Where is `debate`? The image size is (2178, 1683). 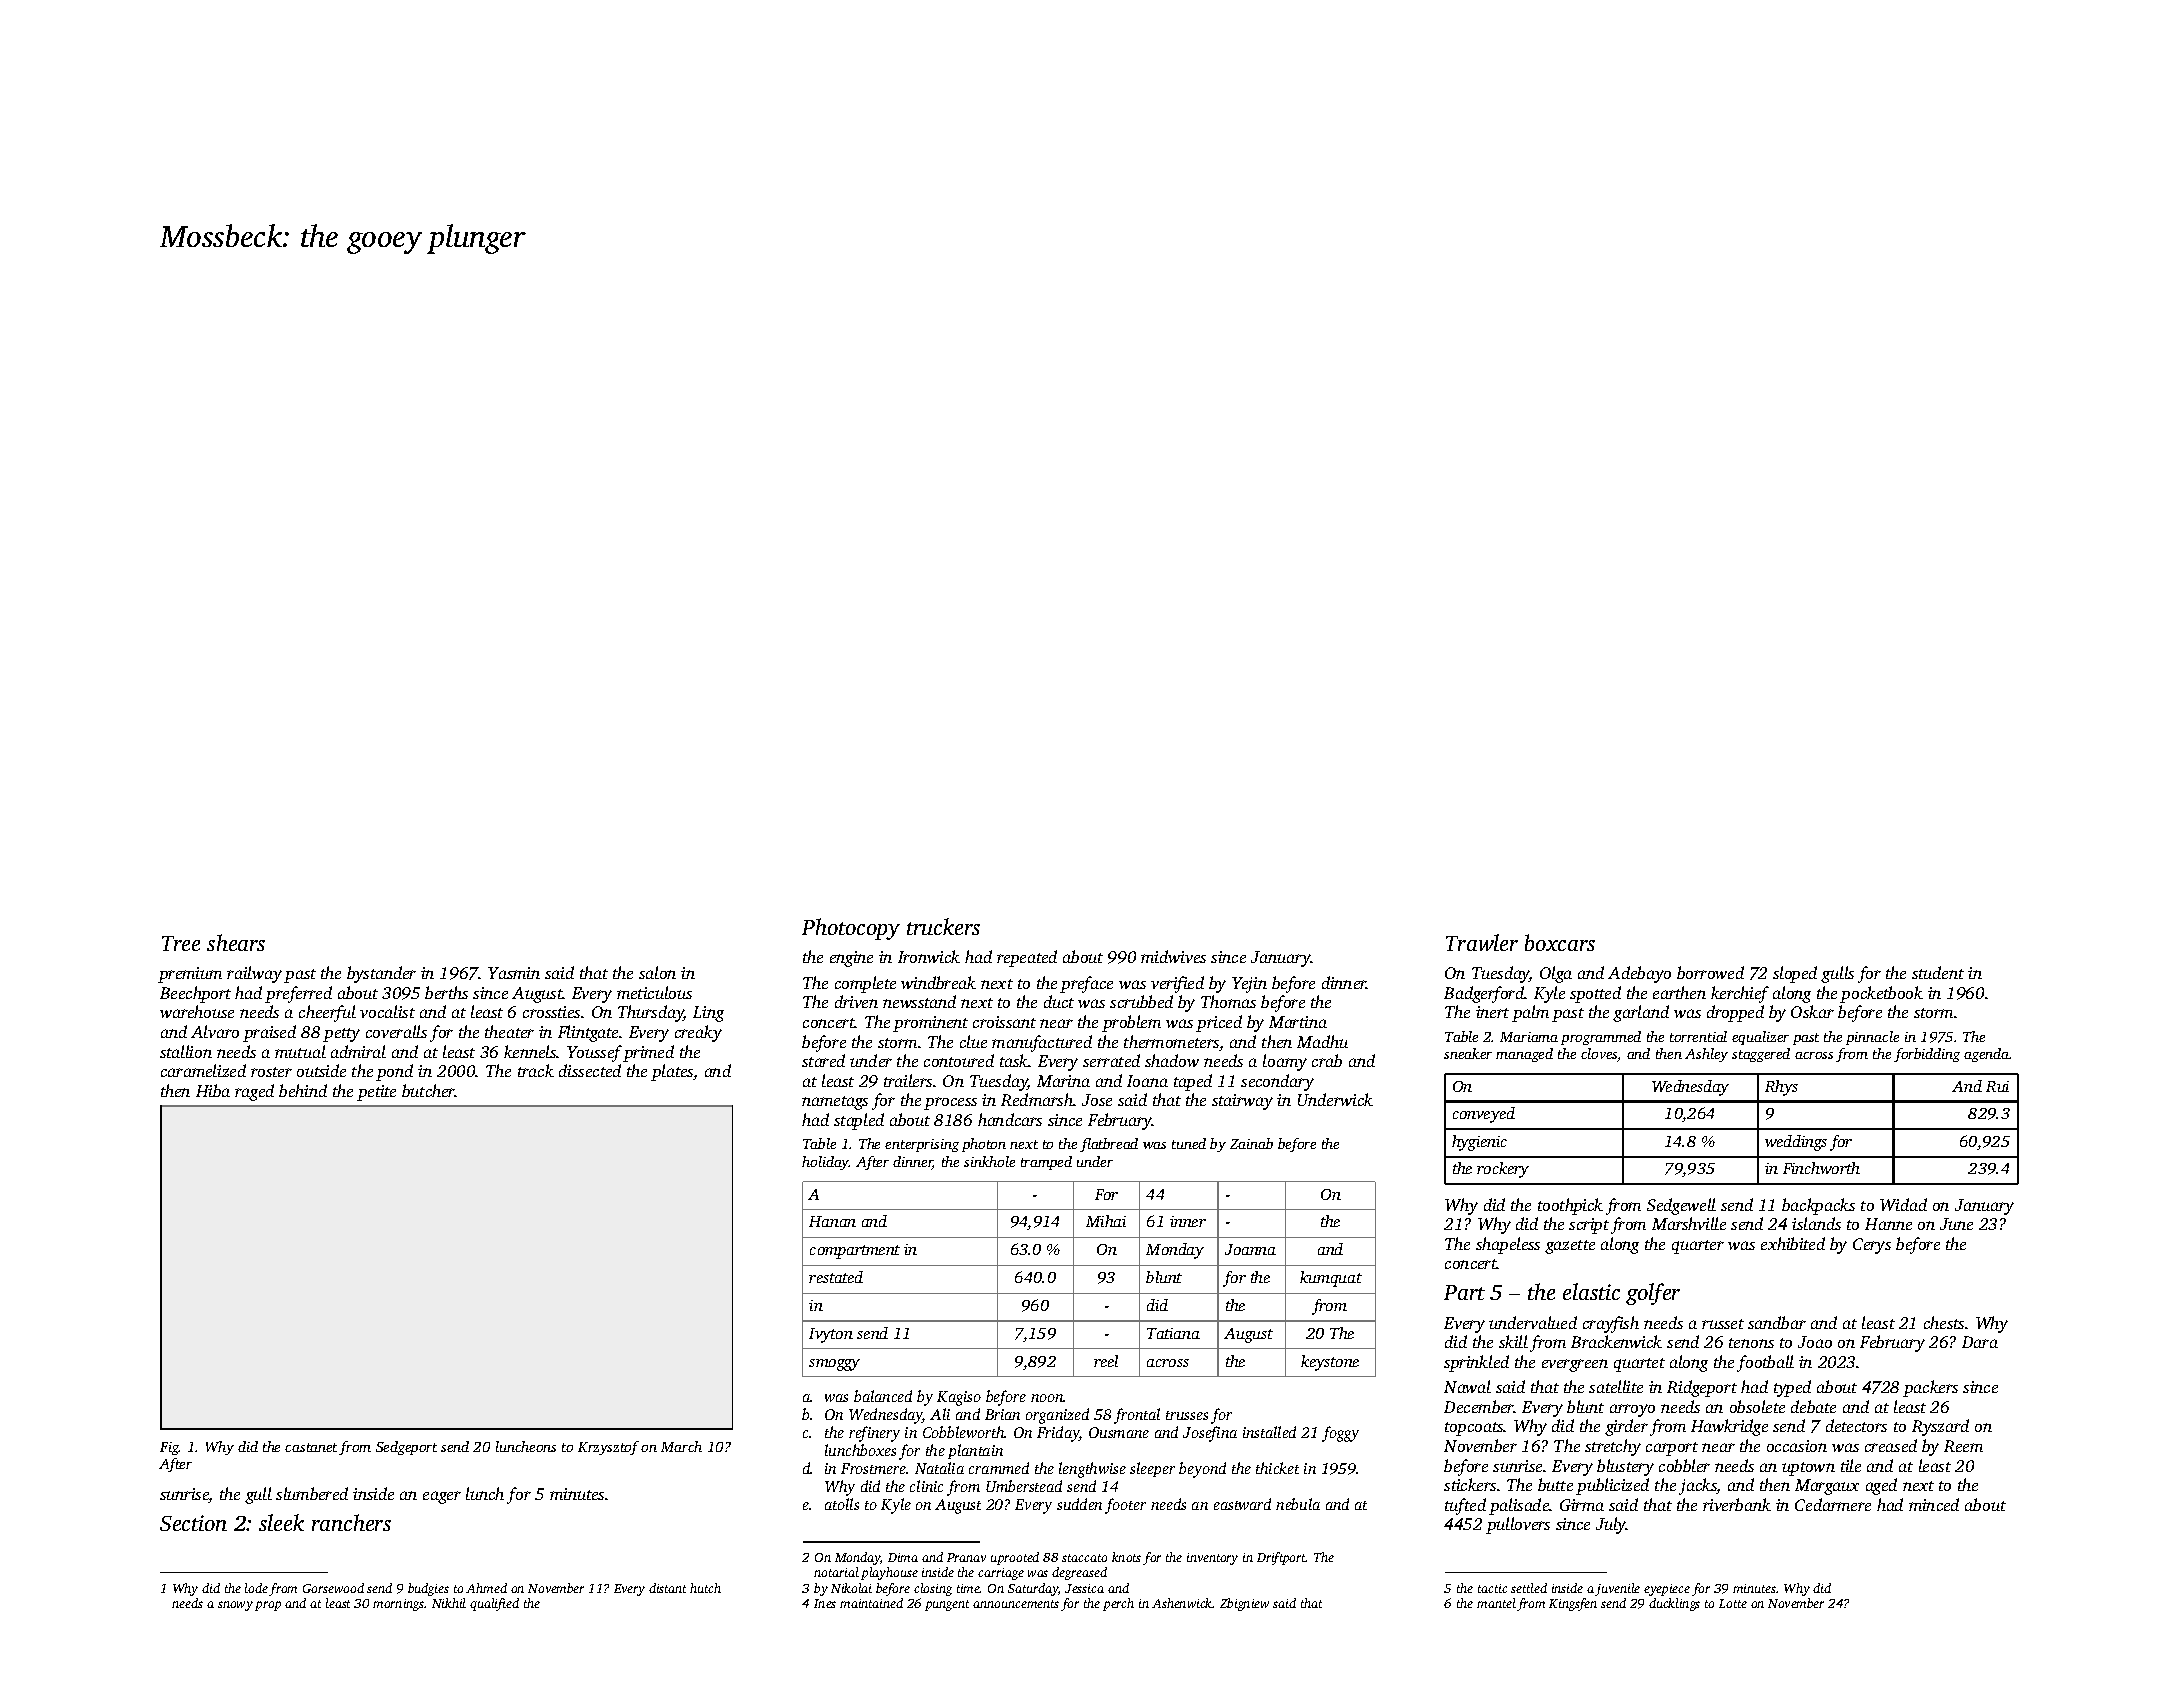
debate is located at coordinates (1813, 1406).
